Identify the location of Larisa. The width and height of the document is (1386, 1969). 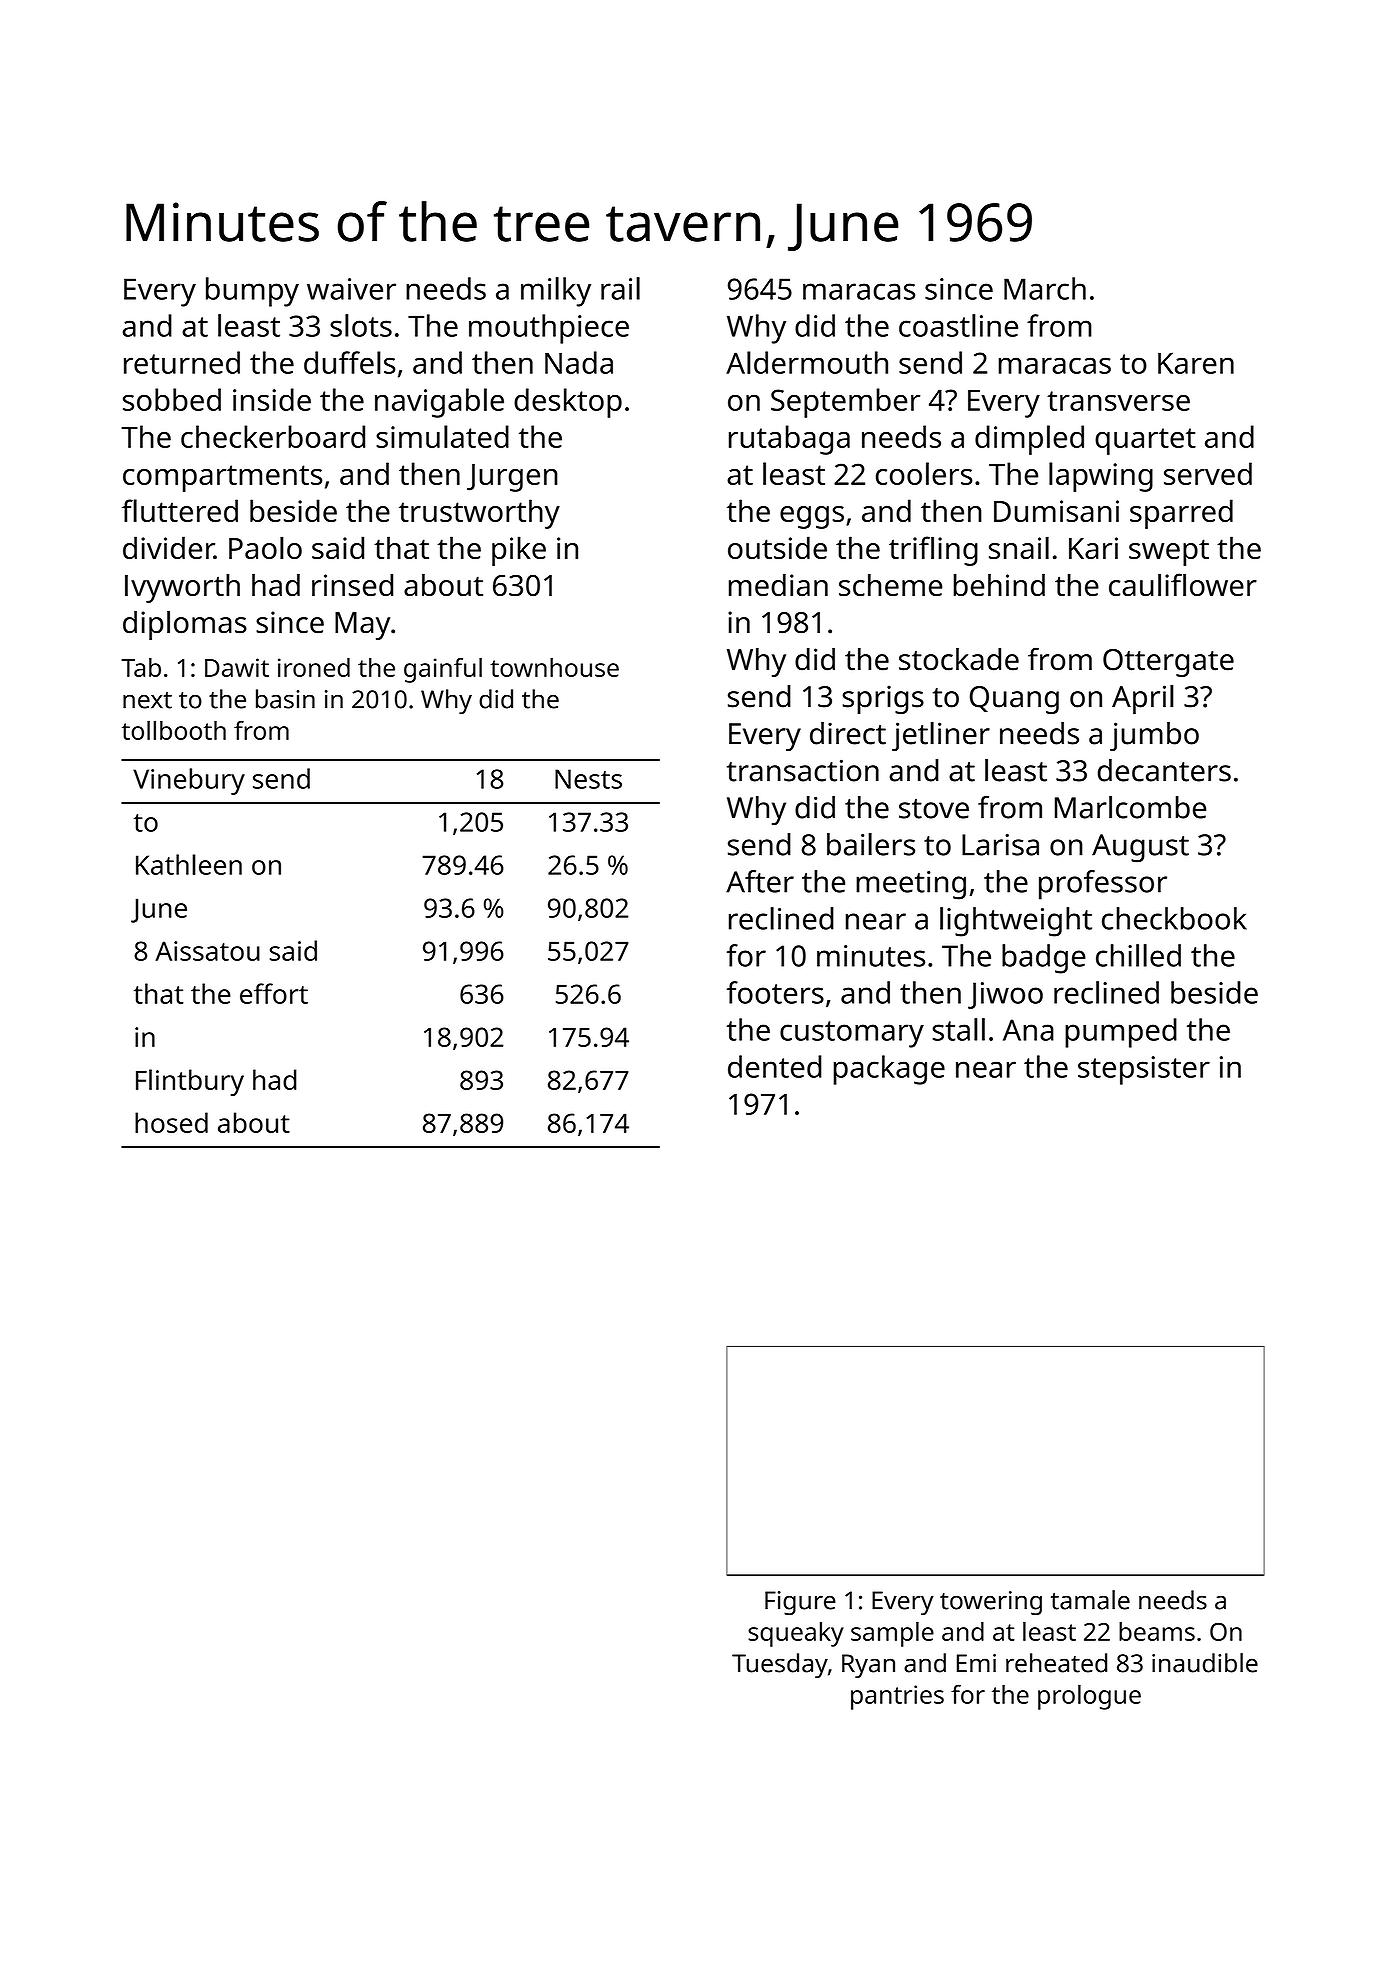
(1000, 845).
